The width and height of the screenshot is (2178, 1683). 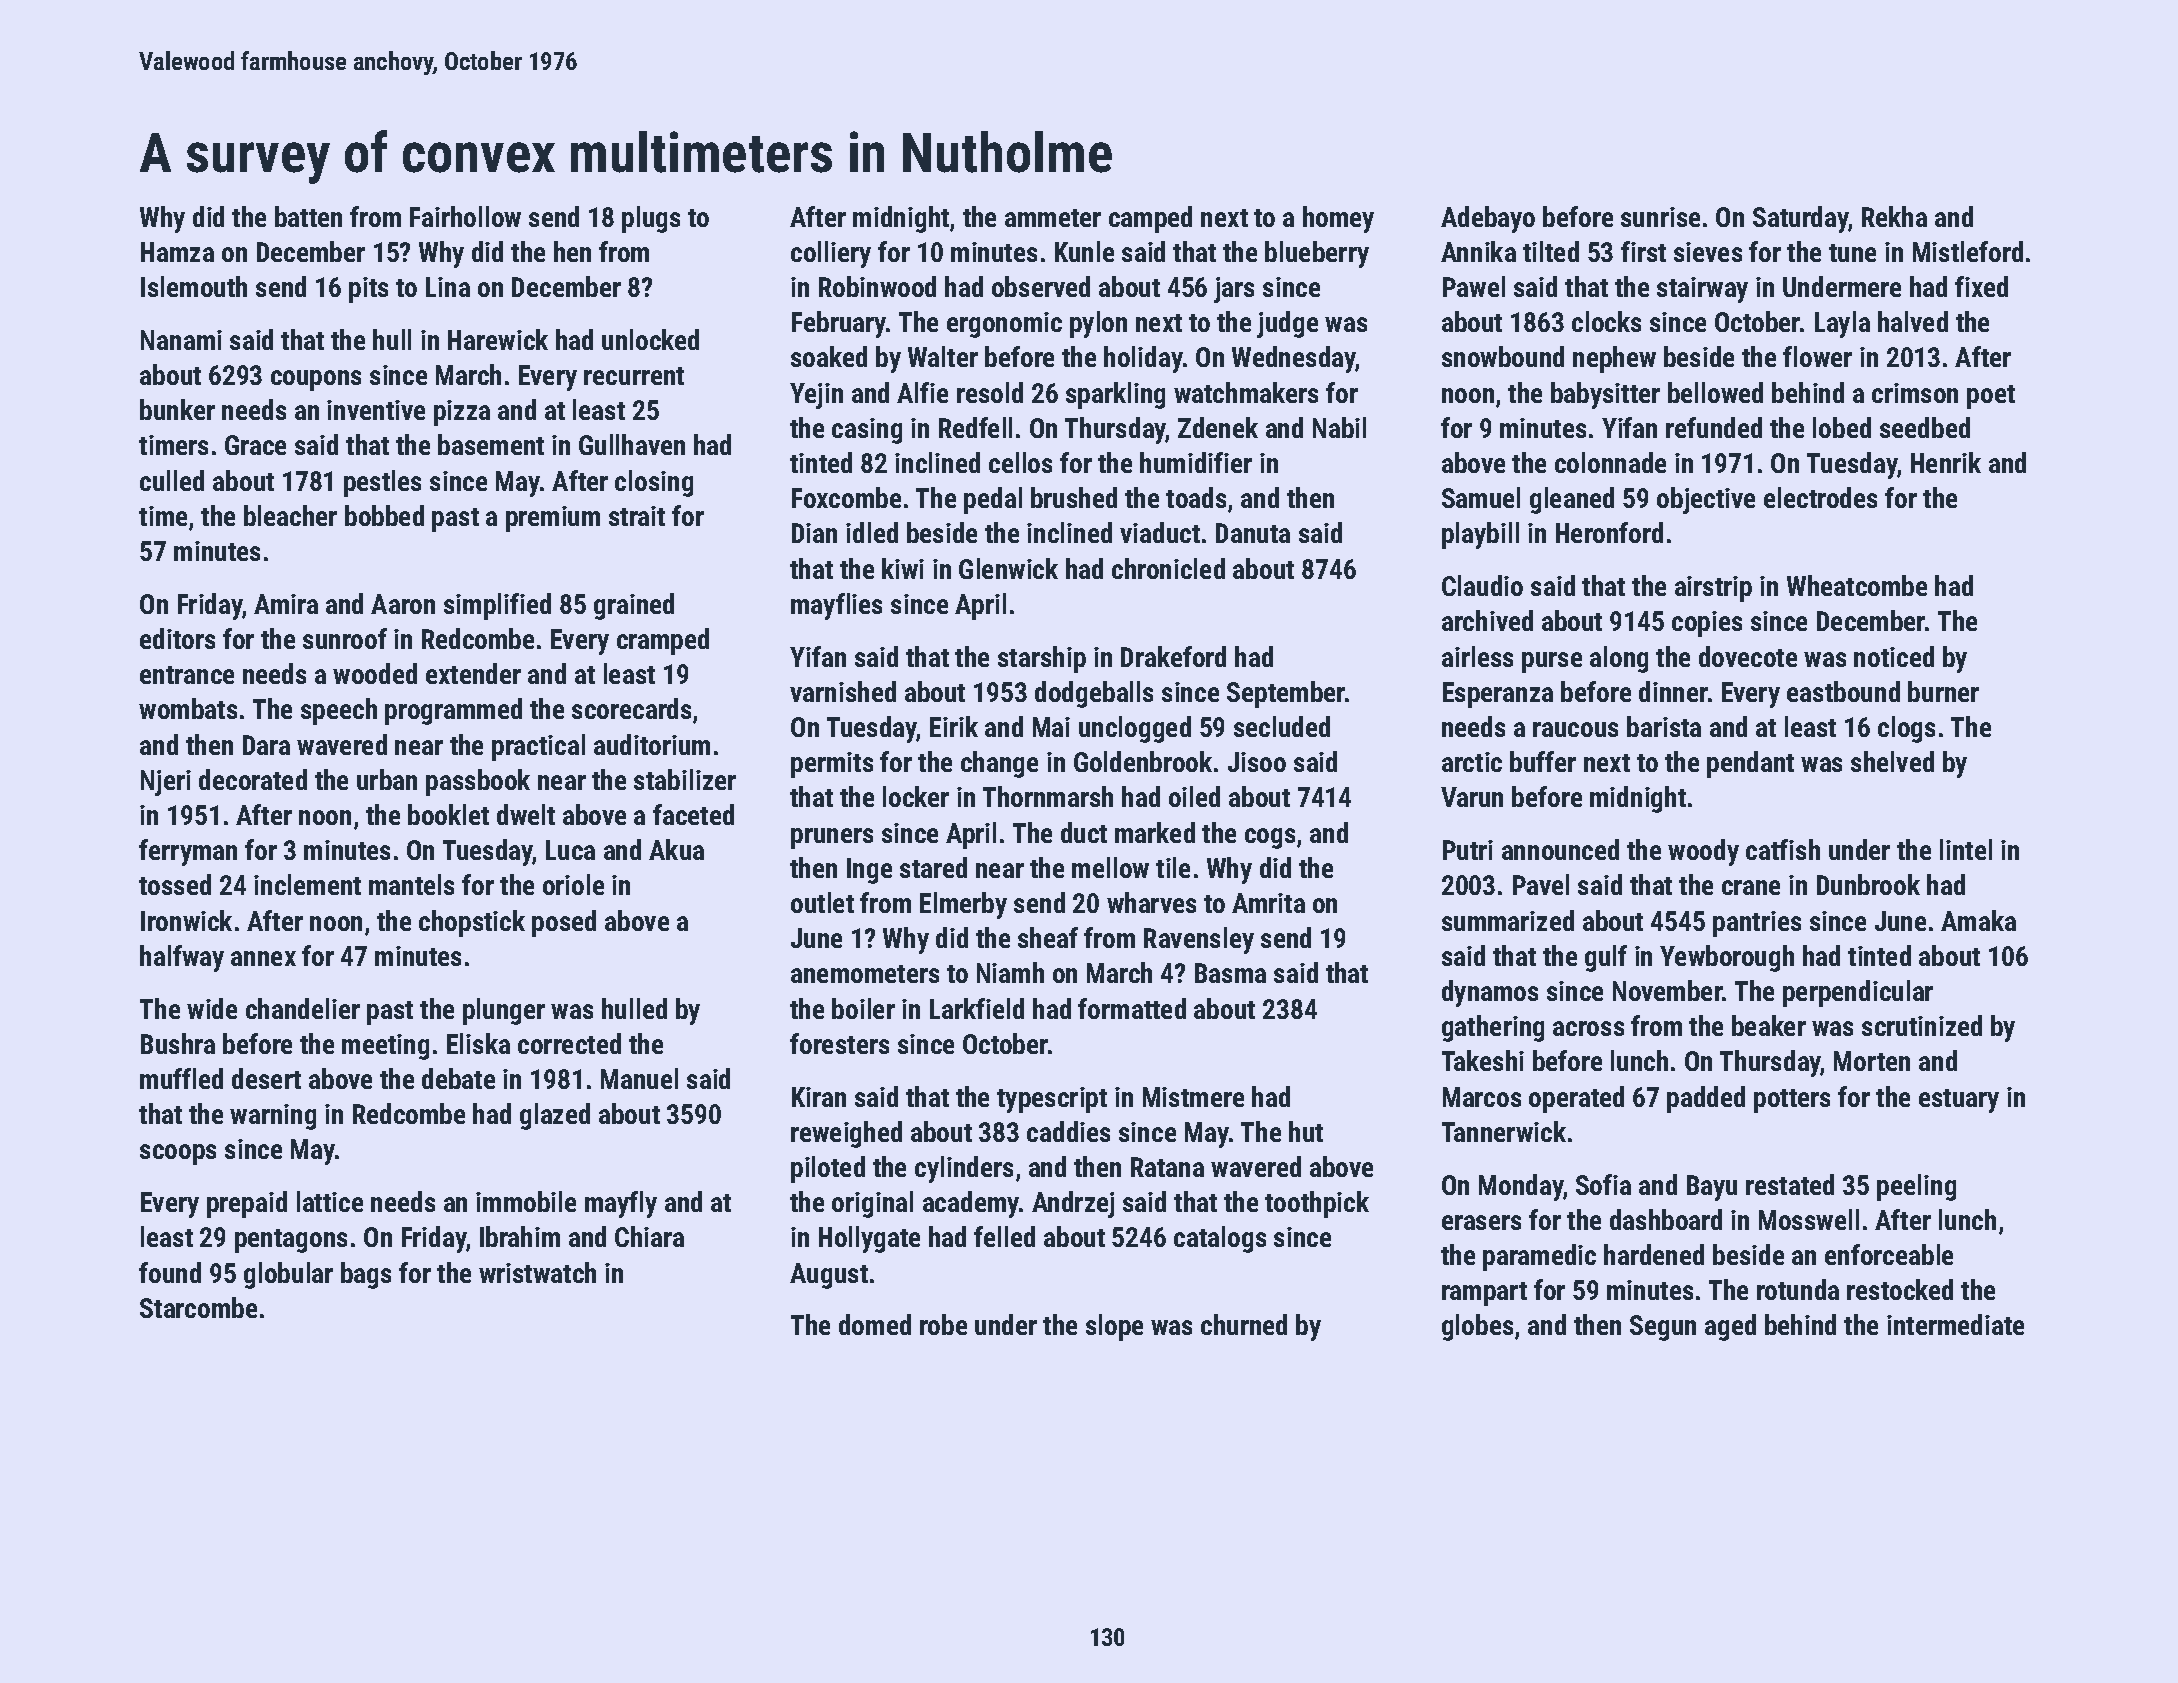 I want to click on brushed, so click(x=1074, y=497).
